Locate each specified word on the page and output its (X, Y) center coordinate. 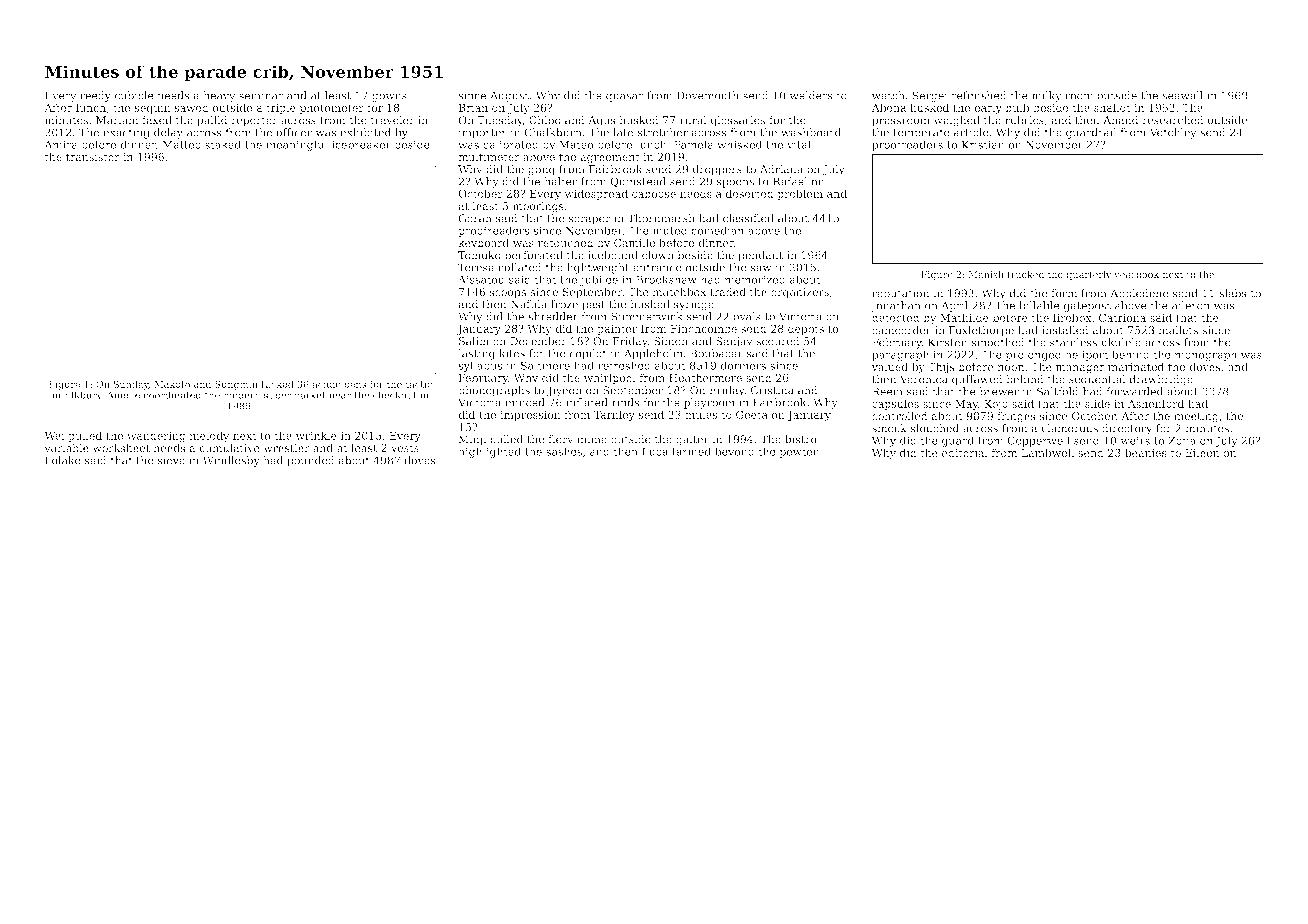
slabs (1233, 293)
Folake (63, 460)
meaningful (297, 145)
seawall (1182, 95)
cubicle (134, 95)
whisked (739, 144)
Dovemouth (708, 95)
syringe (694, 305)
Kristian (983, 144)
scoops (508, 294)
